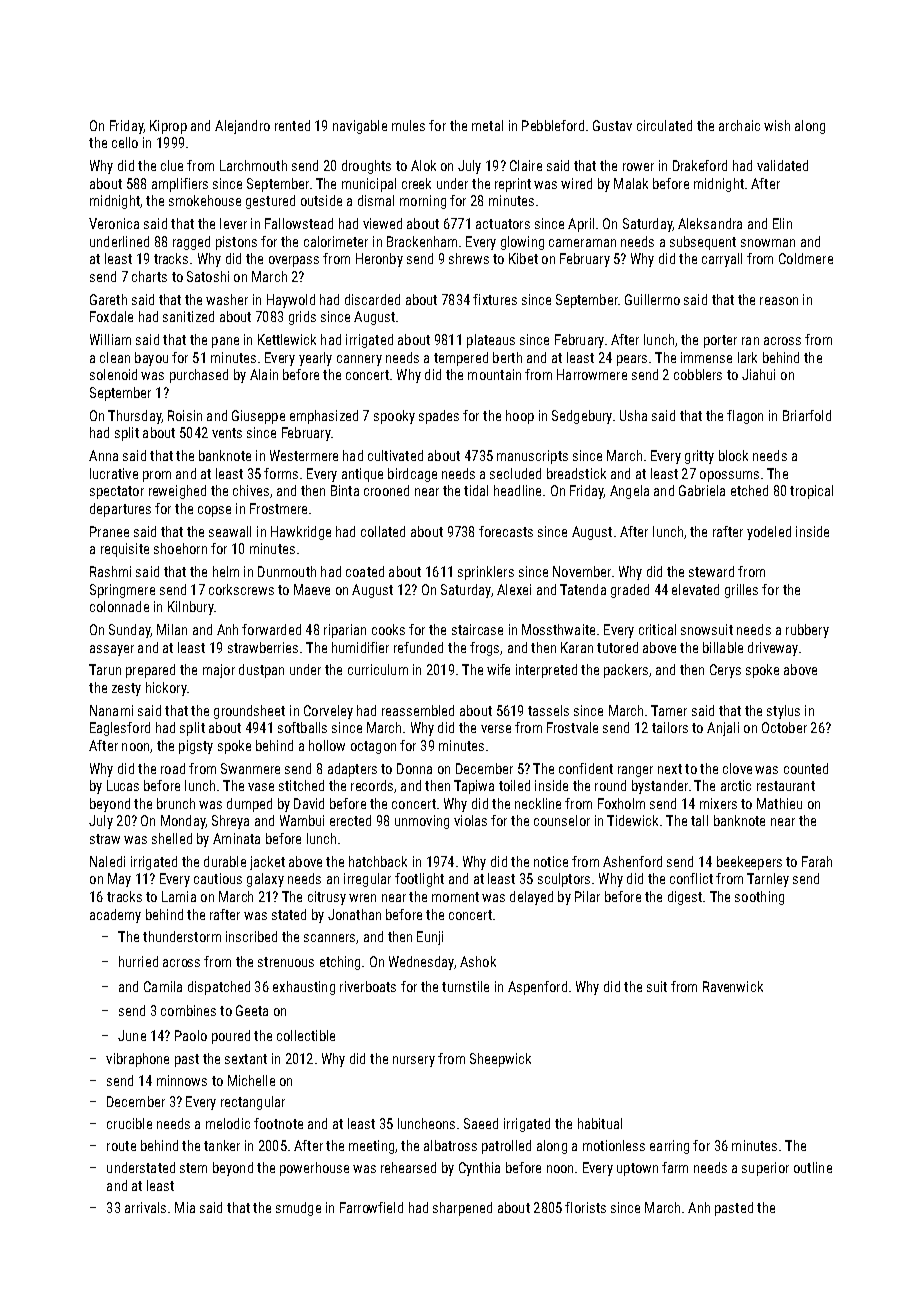 The height and width of the screenshot is (1308, 924). Describe the element at coordinates (188, 316) in the screenshot. I see `sanitized` at that location.
